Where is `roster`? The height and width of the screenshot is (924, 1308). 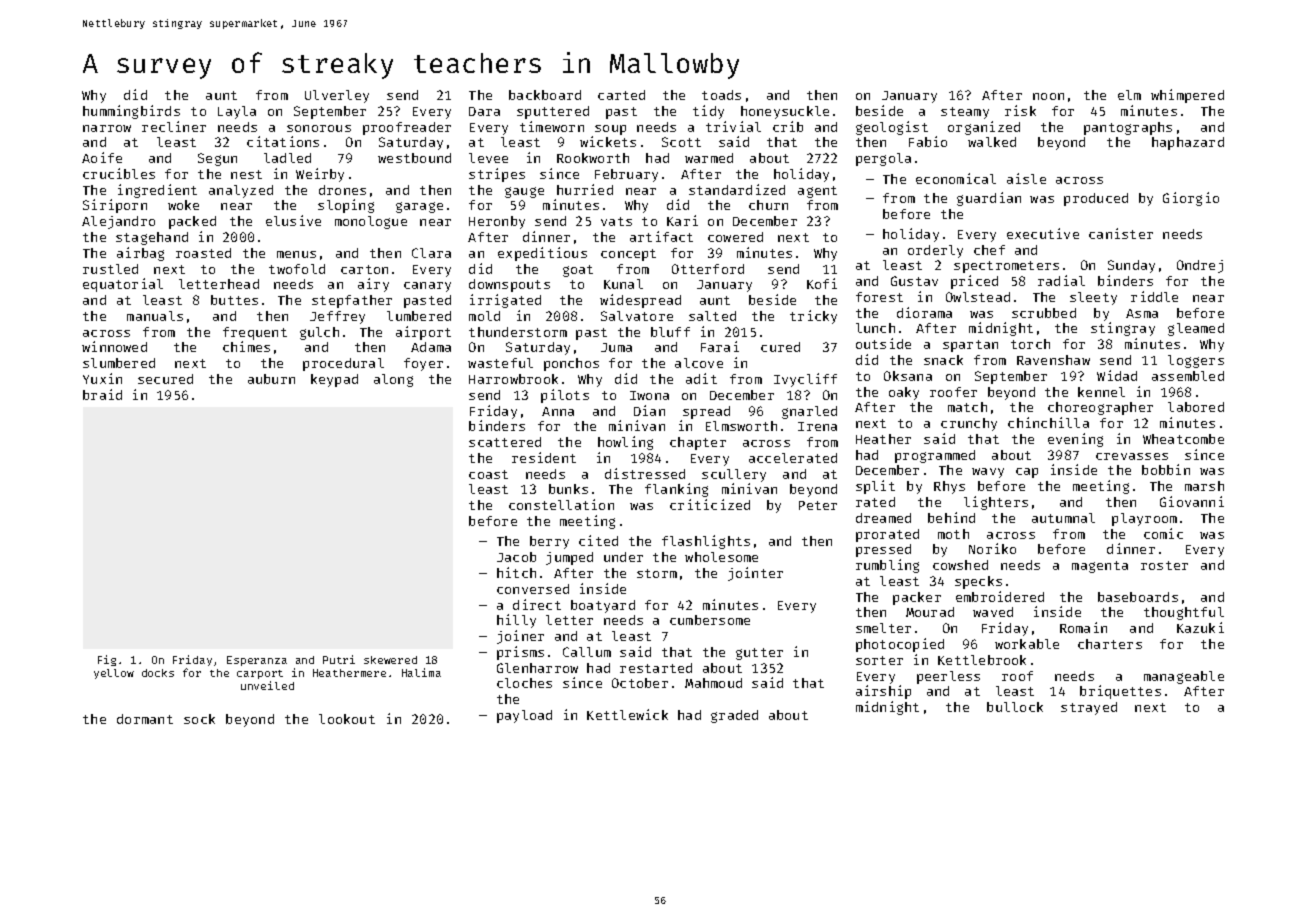 roster is located at coordinates (1164, 565).
